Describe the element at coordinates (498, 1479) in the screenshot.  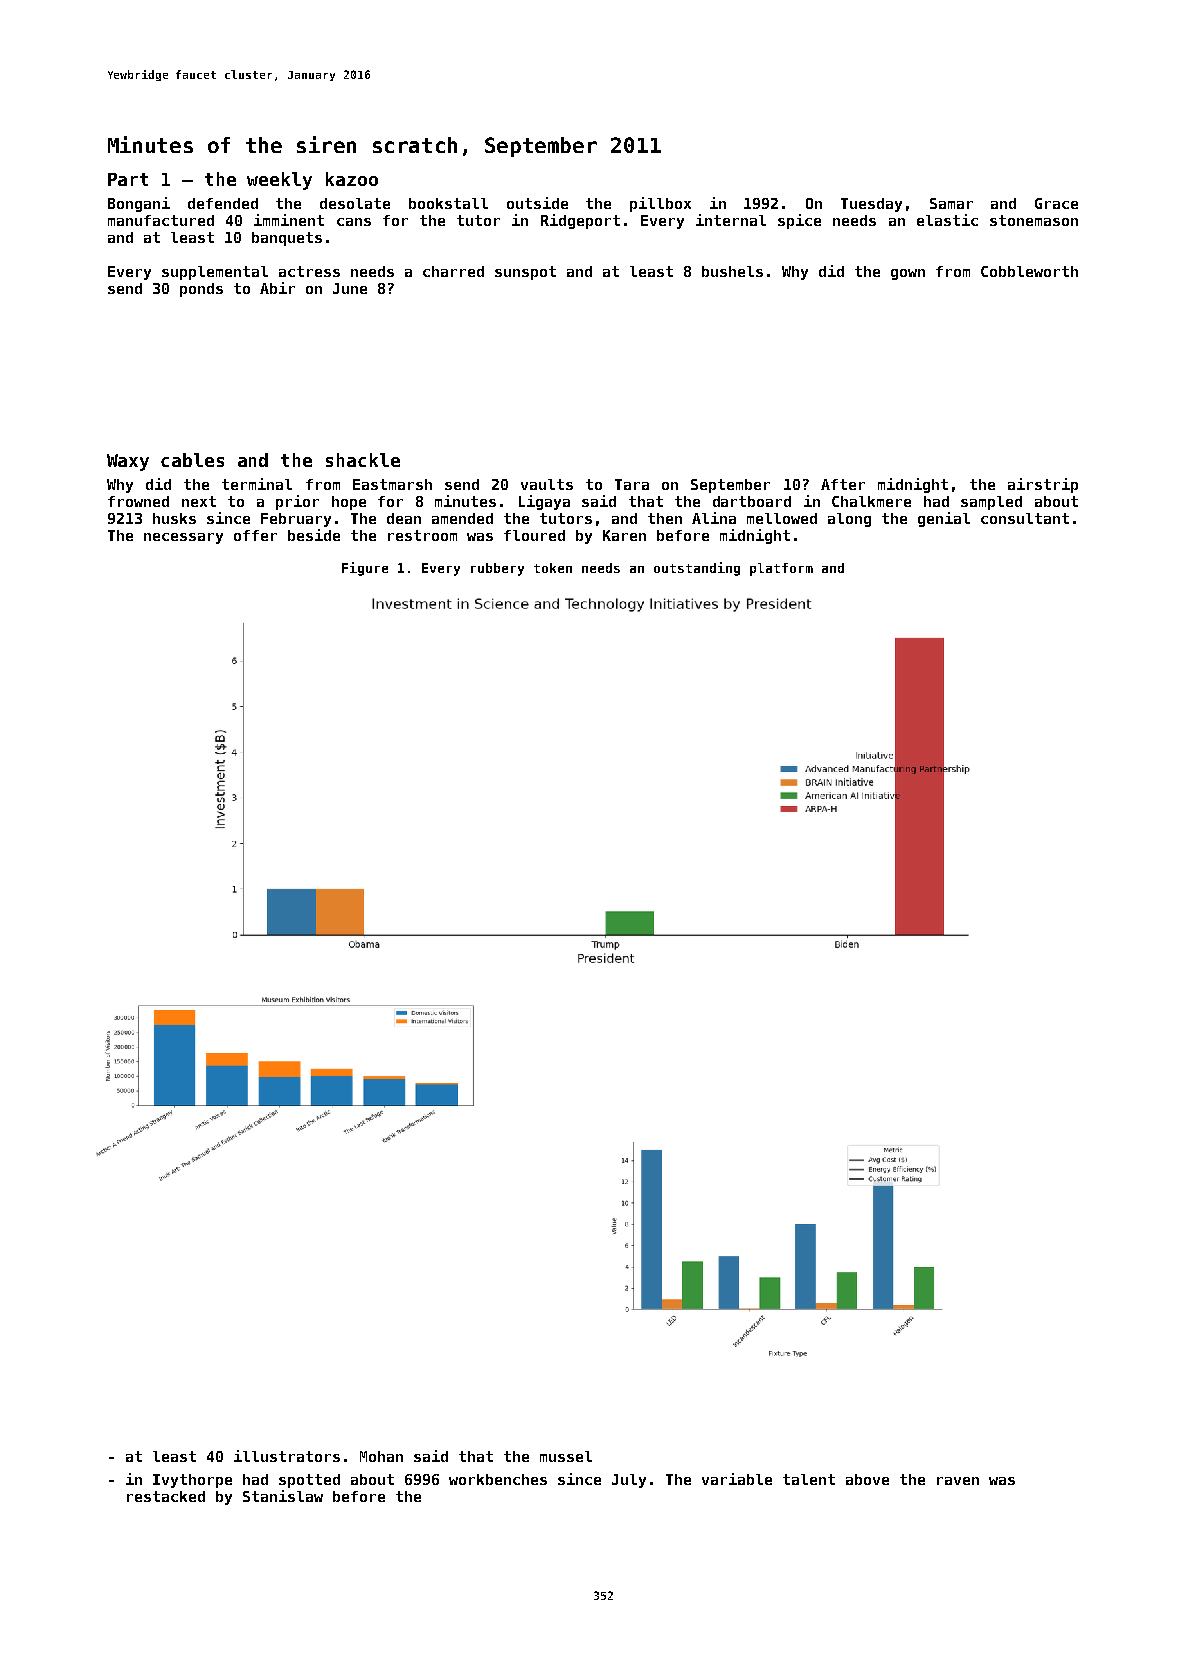
I see `workbenches` at that location.
